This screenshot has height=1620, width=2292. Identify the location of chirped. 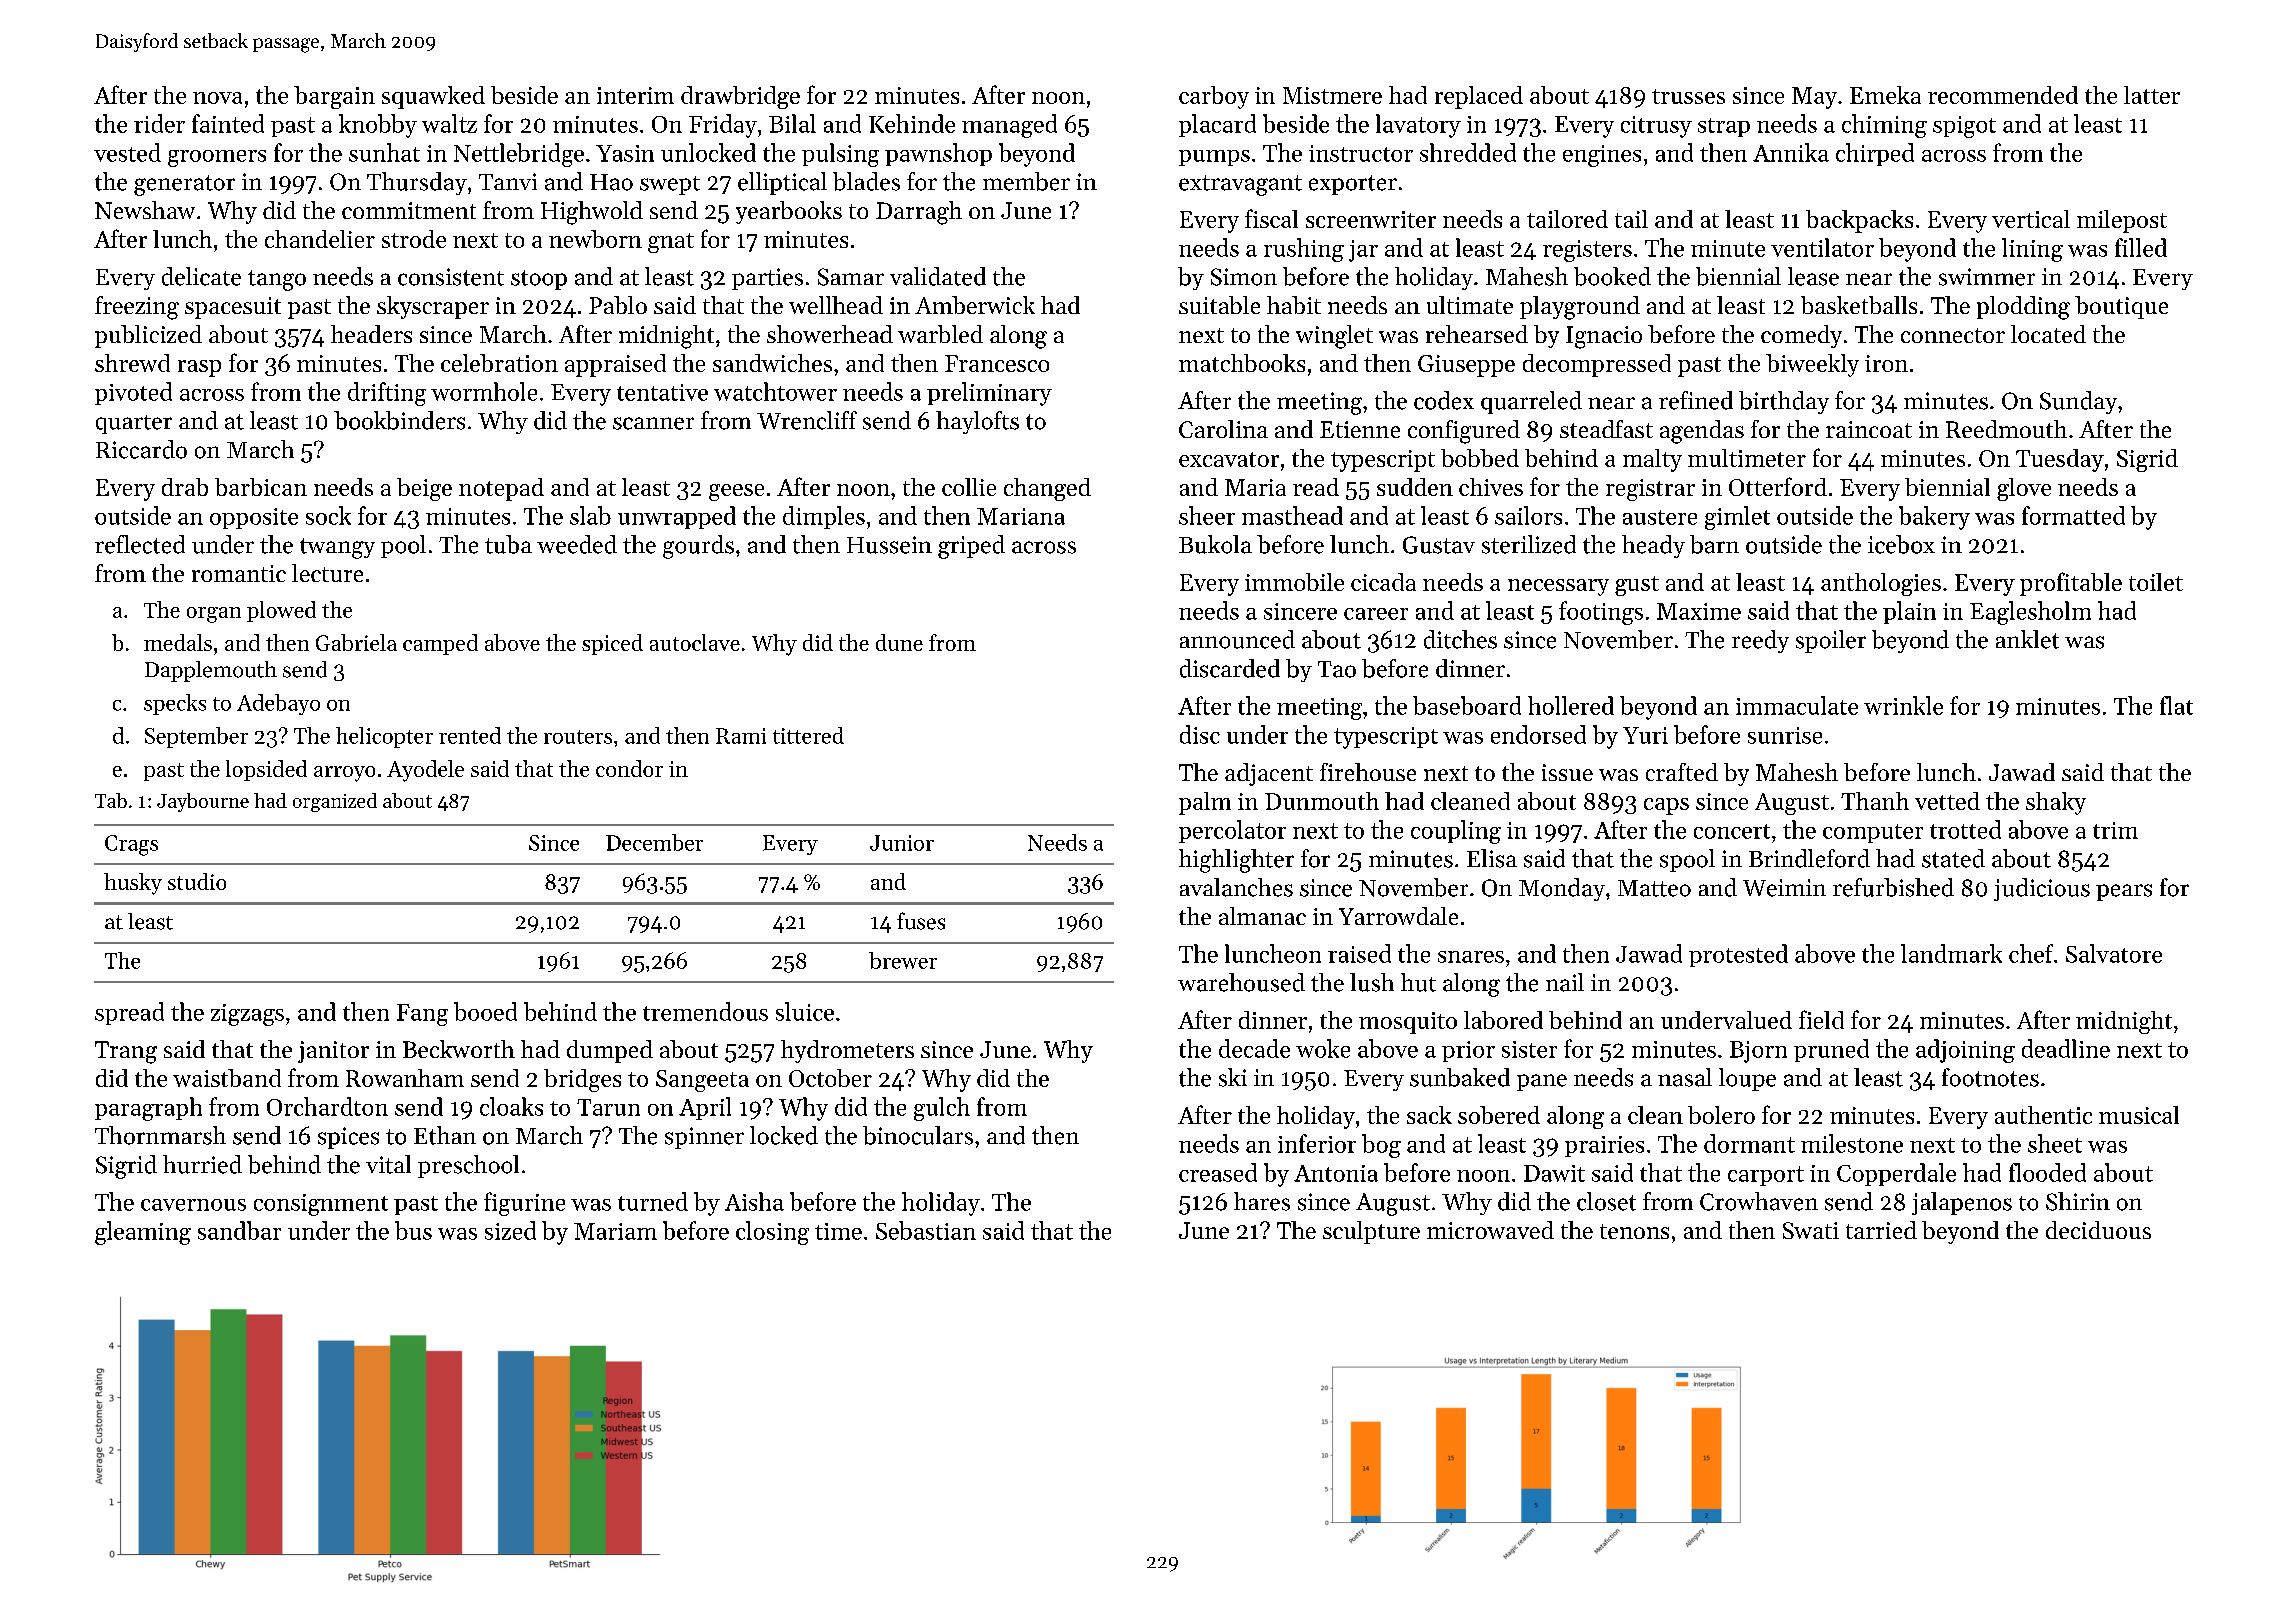
(1875, 154).
